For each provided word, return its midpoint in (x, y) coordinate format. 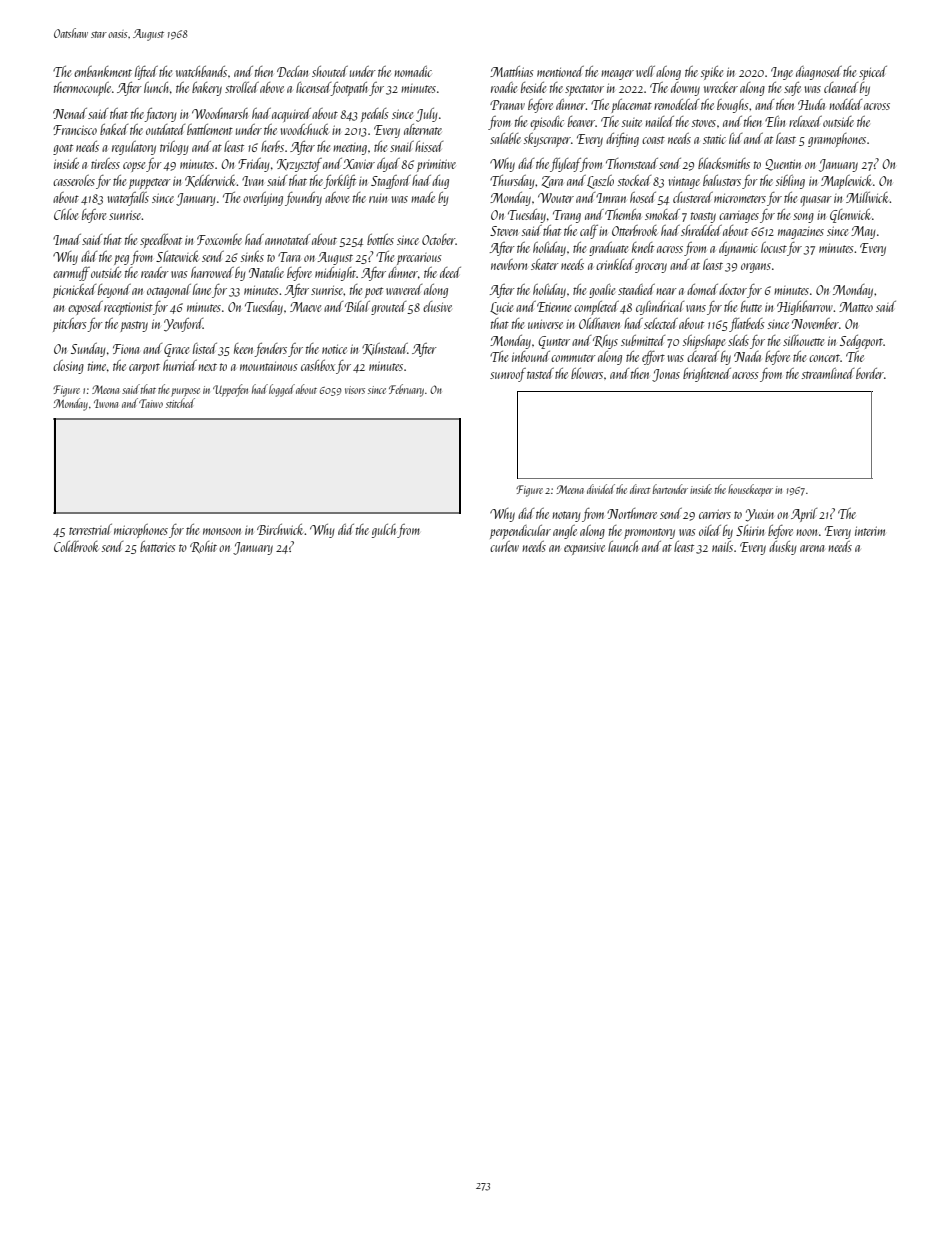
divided (601, 489)
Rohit (203, 547)
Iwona (106, 403)
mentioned (560, 71)
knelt (643, 247)
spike (712, 73)
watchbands (201, 71)
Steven (504, 231)
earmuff (71, 274)
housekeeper (750, 490)
